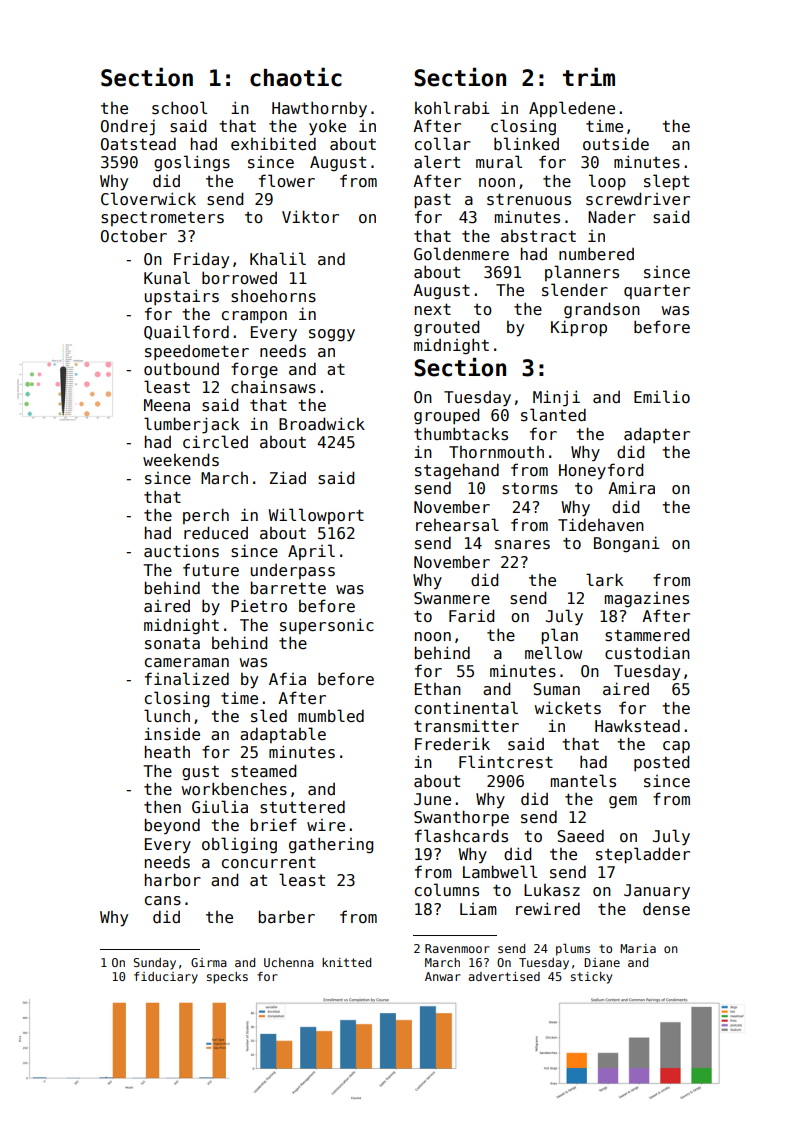  Describe the element at coordinates (657, 291) in the page. I see `quarter` at that location.
